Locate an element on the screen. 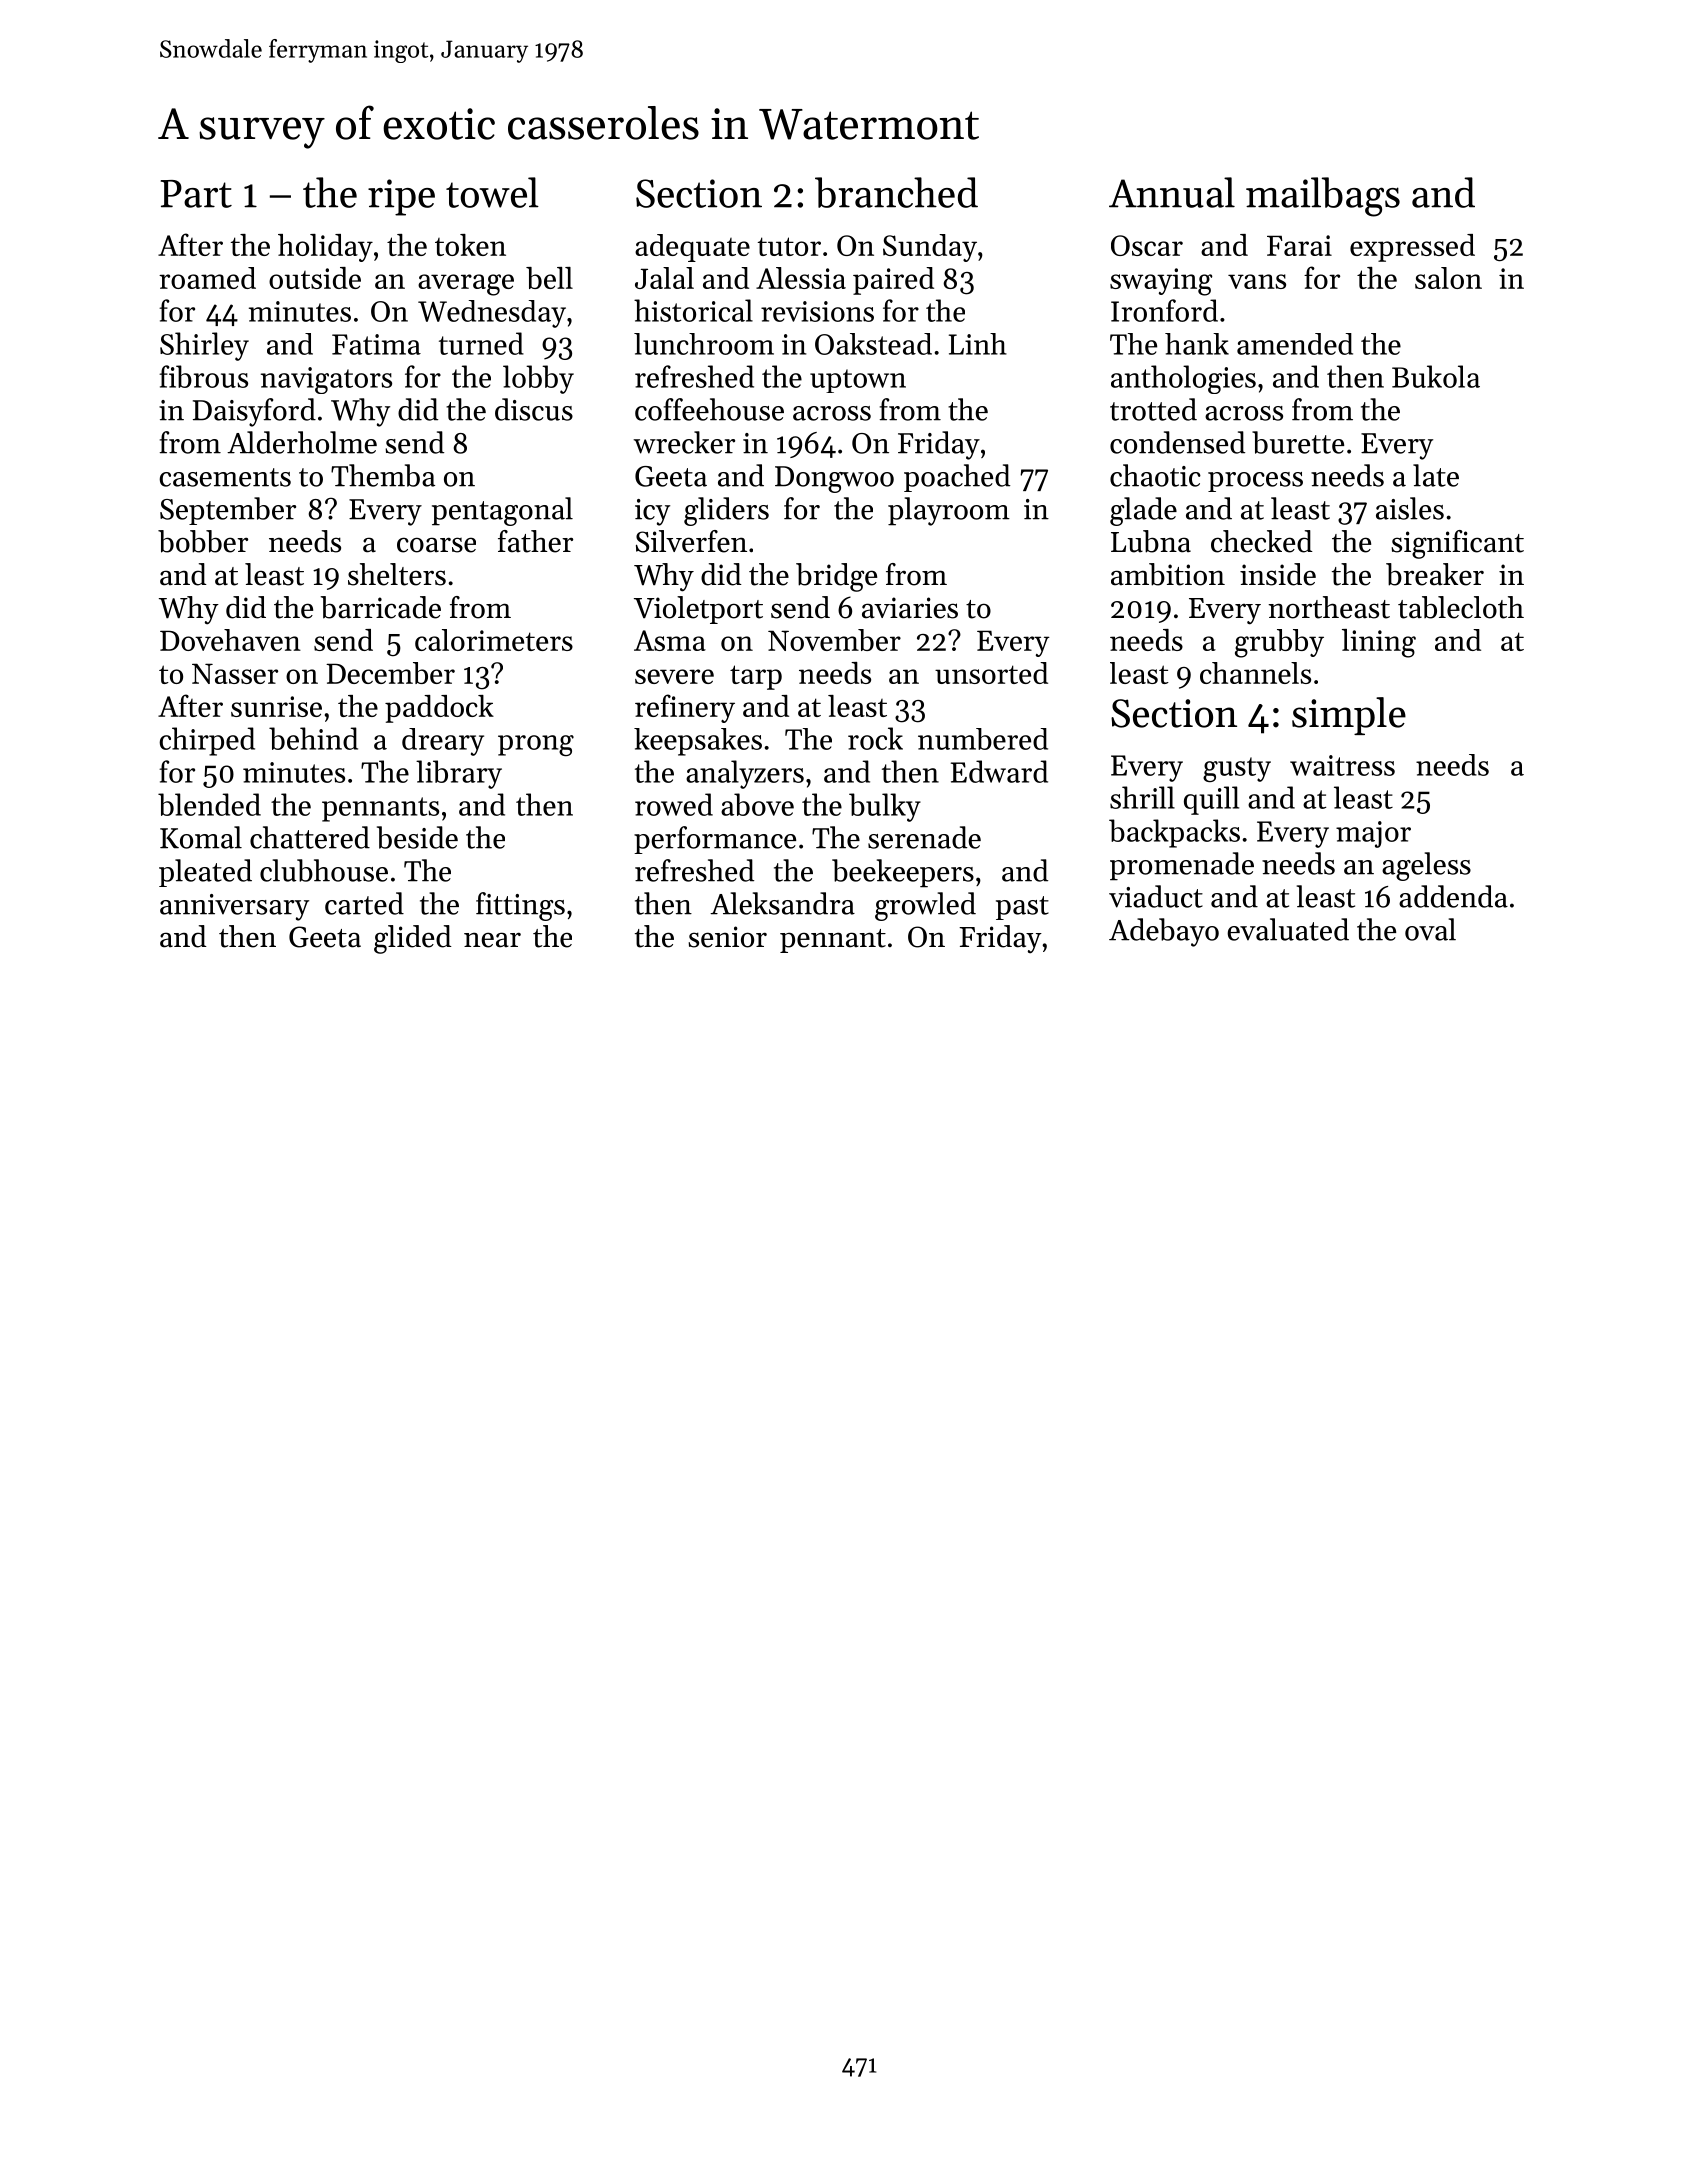 The width and height of the screenshot is (1683, 2178). gusty is located at coordinates (1237, 769).
